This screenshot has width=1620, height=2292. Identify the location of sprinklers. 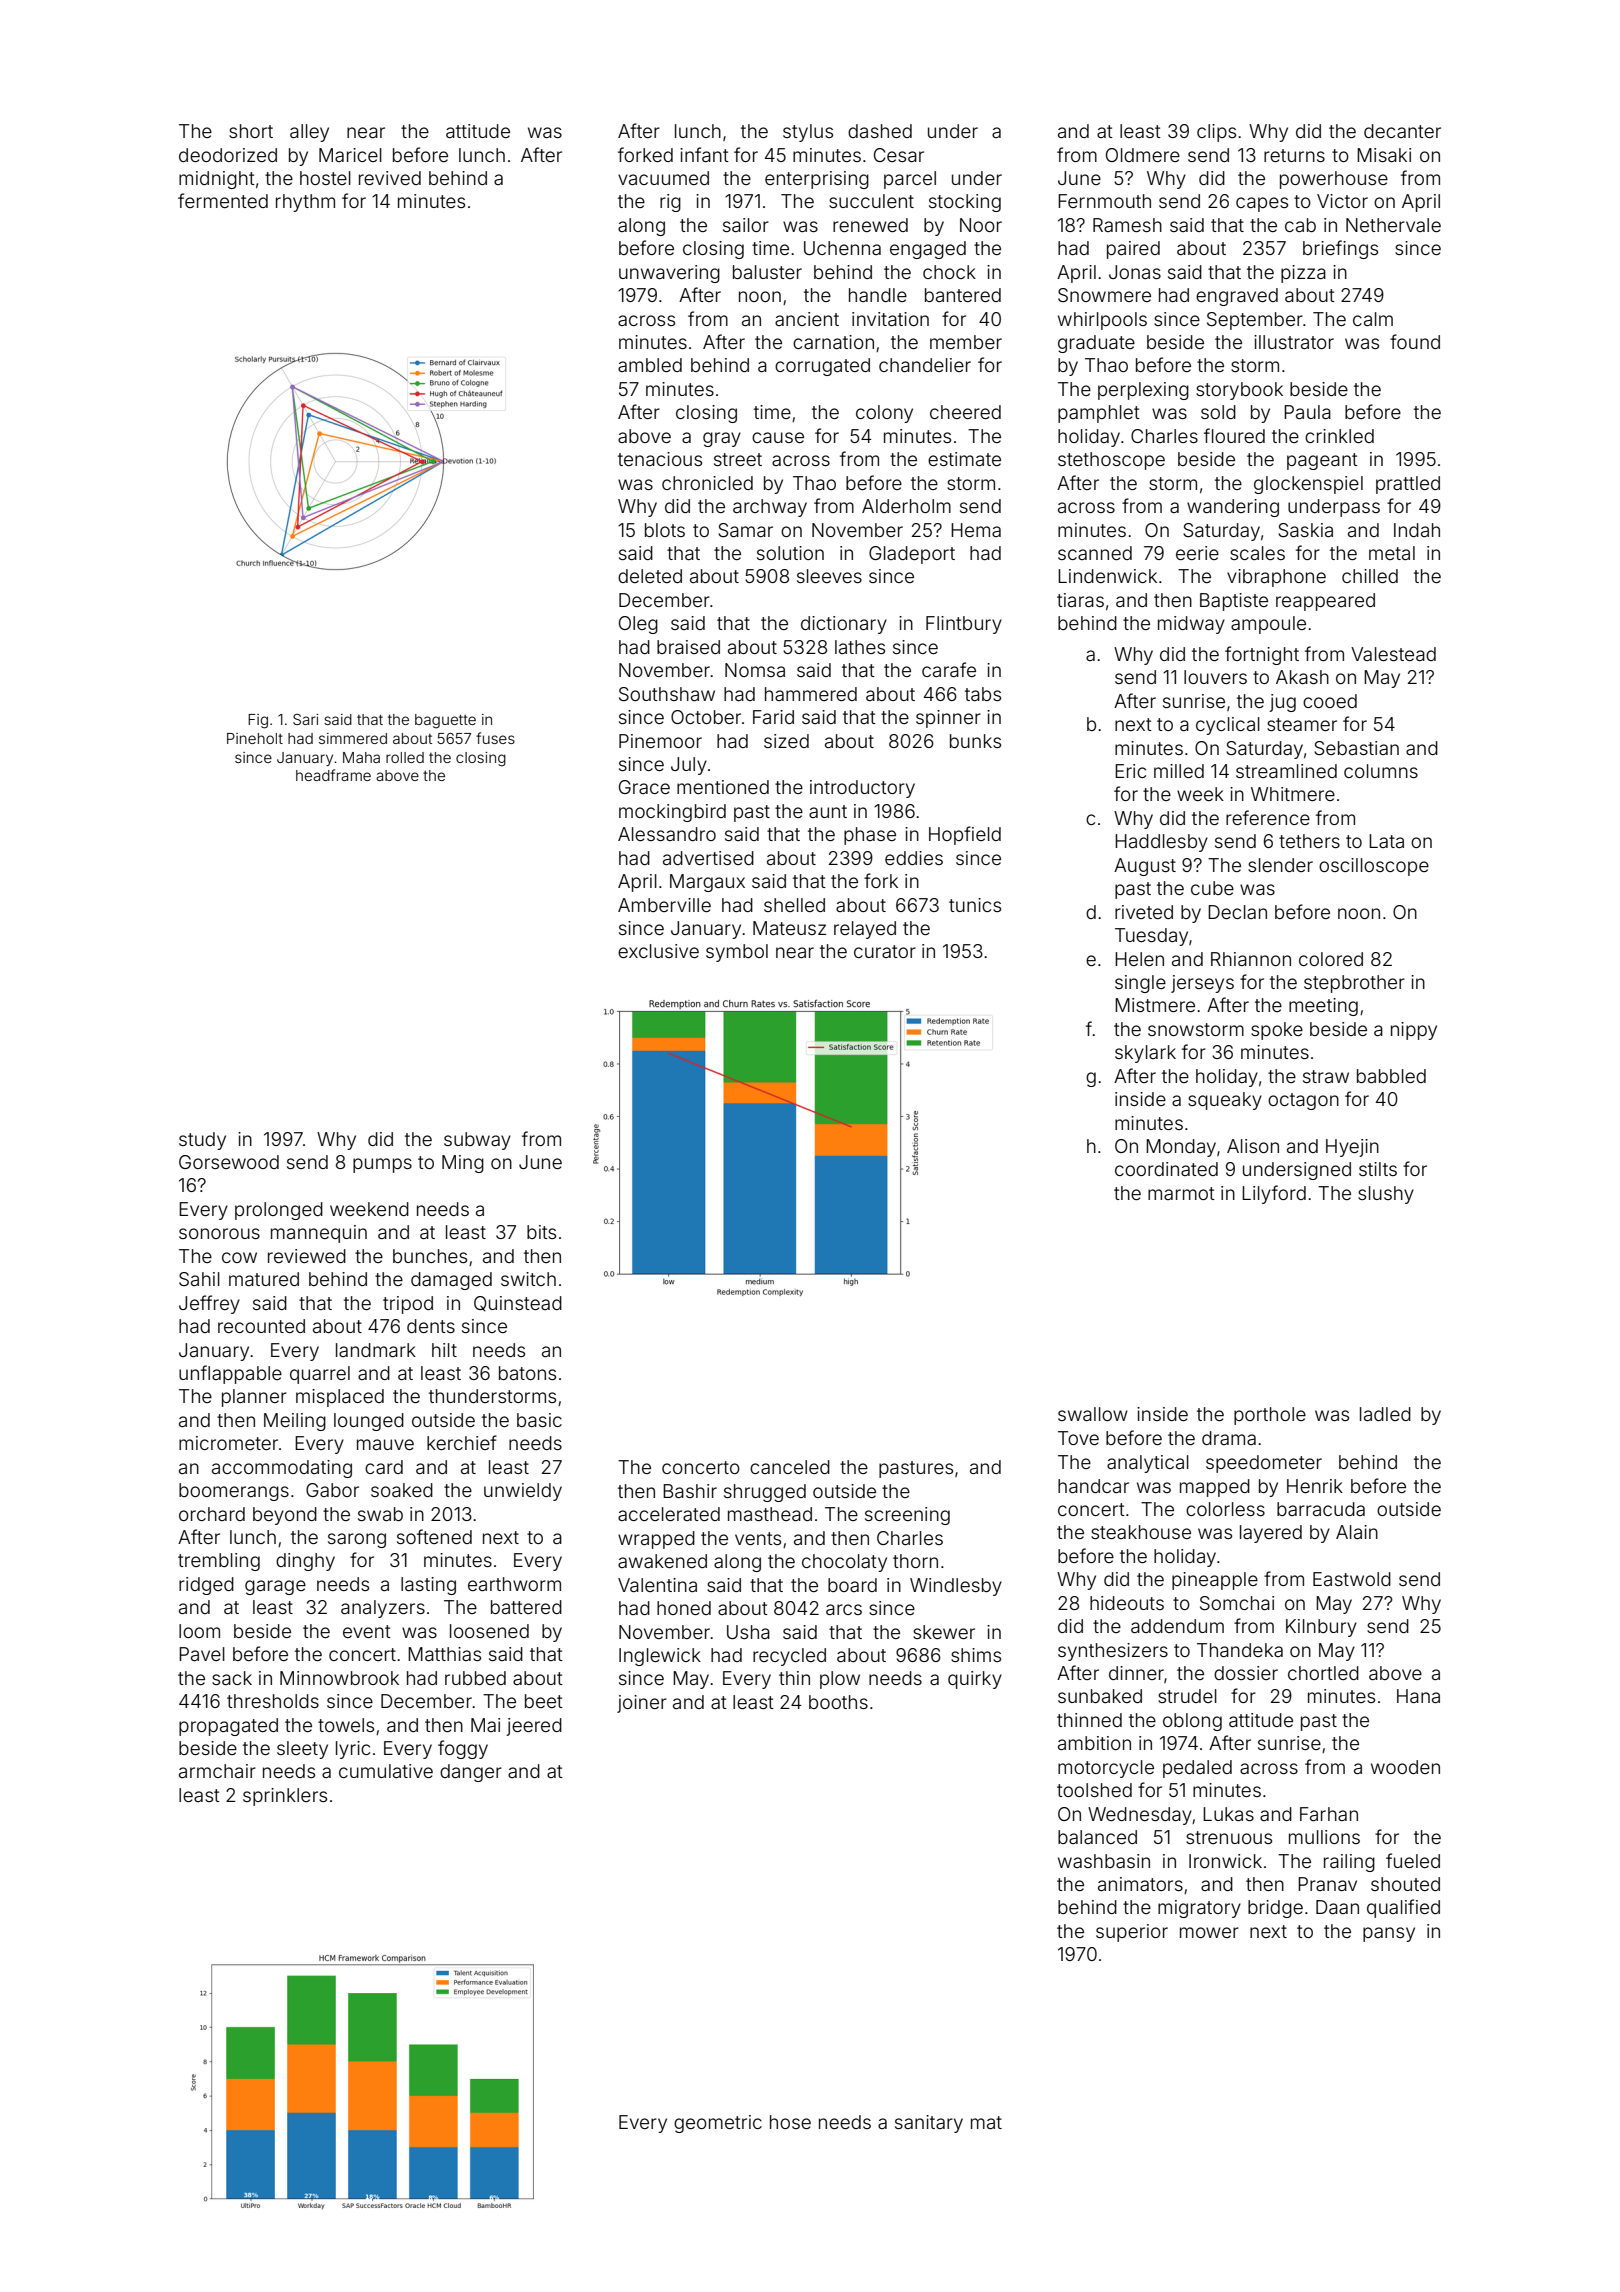
(285, 1797).
